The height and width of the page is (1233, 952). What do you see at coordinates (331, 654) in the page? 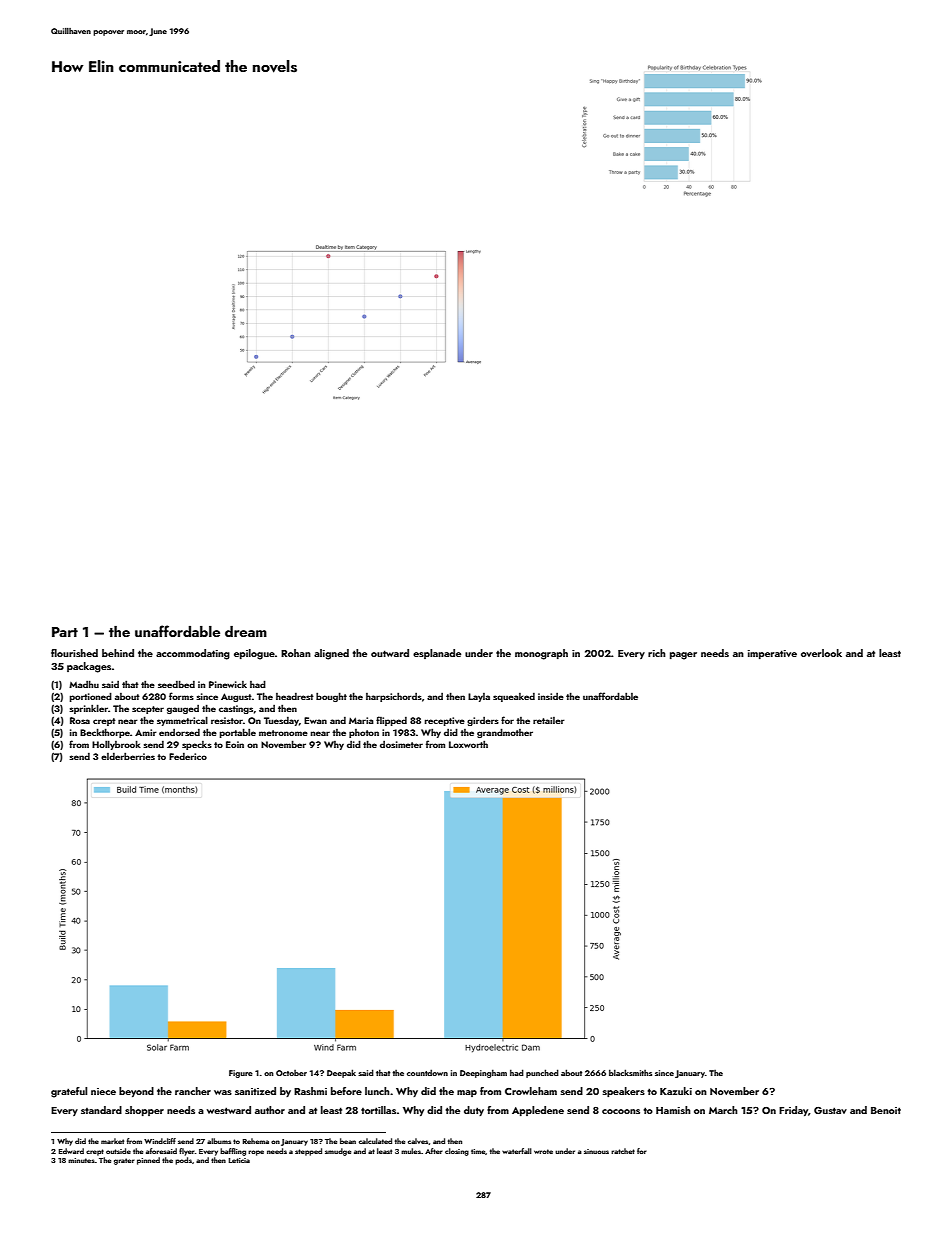
I see `aligned` at bounding box center [331, 654].
